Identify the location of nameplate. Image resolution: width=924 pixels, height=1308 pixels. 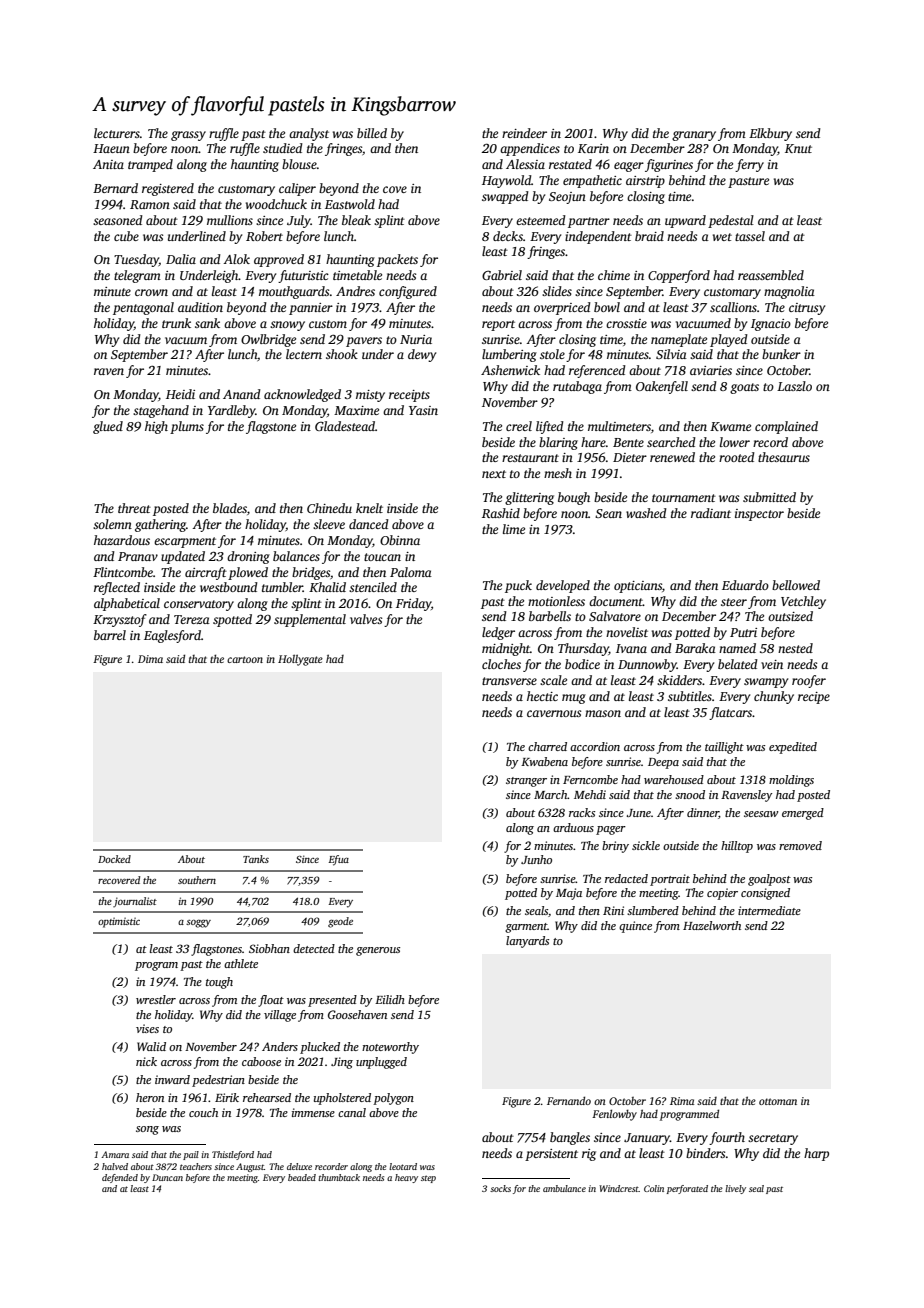
(679, 340).
